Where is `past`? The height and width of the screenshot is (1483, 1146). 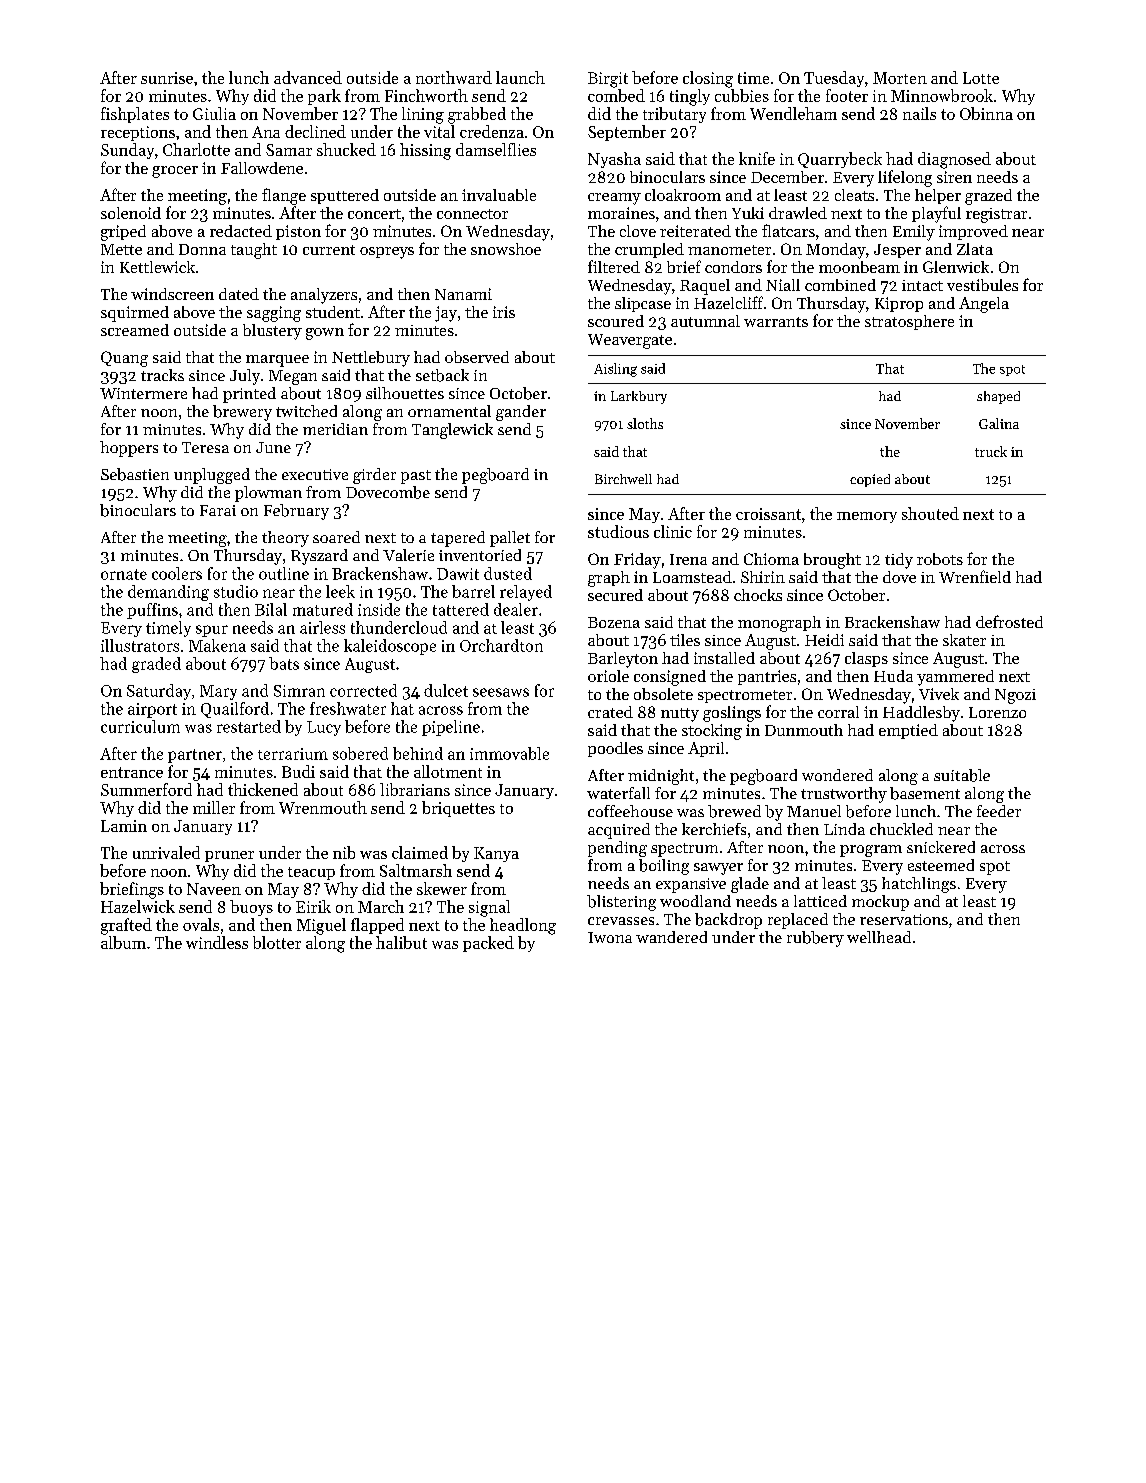 past is located at coordinates (416, 477).
